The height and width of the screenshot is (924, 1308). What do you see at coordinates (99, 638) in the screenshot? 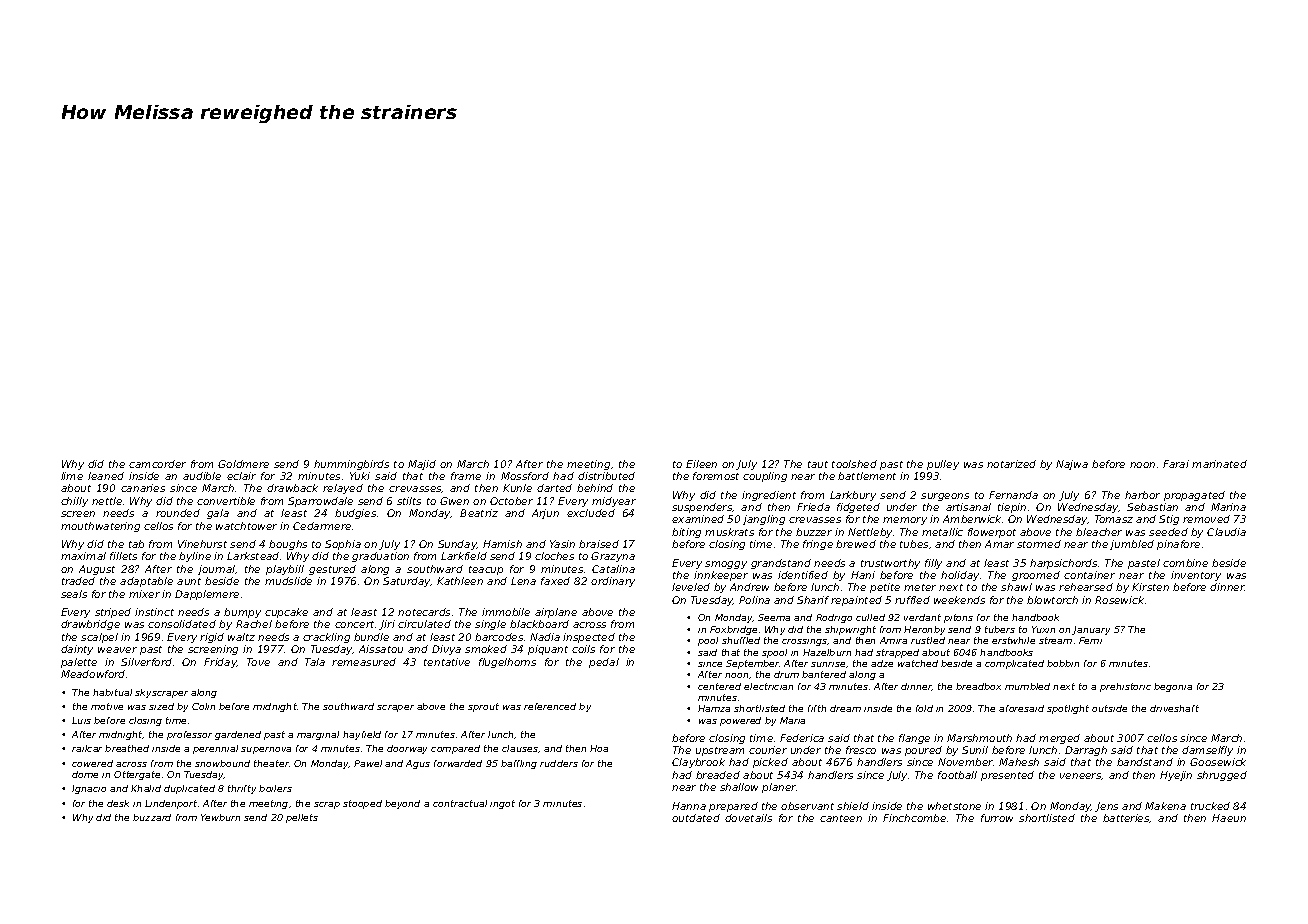
I see `scalpel` at bounding box center [99, 638].
